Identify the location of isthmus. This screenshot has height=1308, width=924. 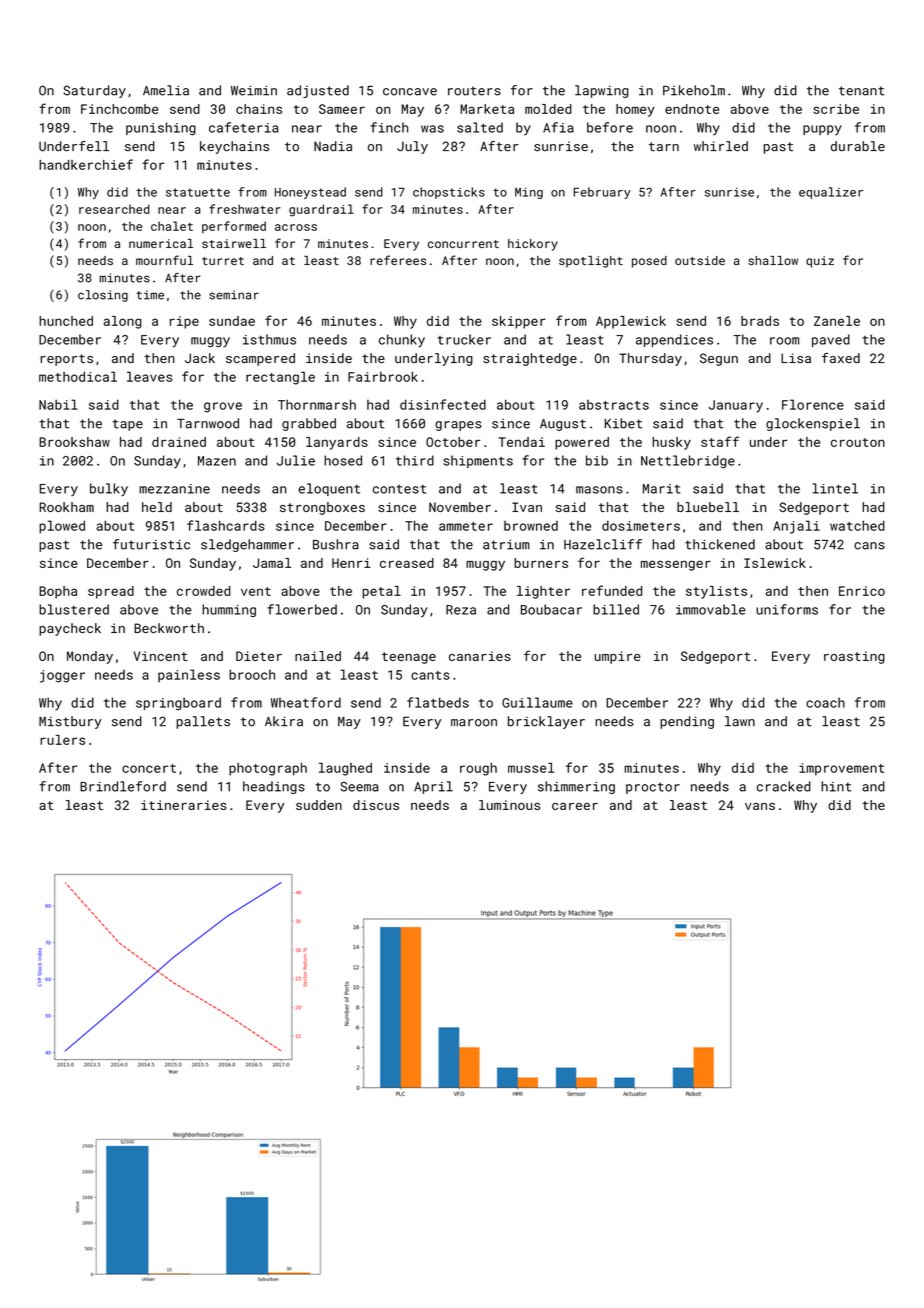
(269, 339).
